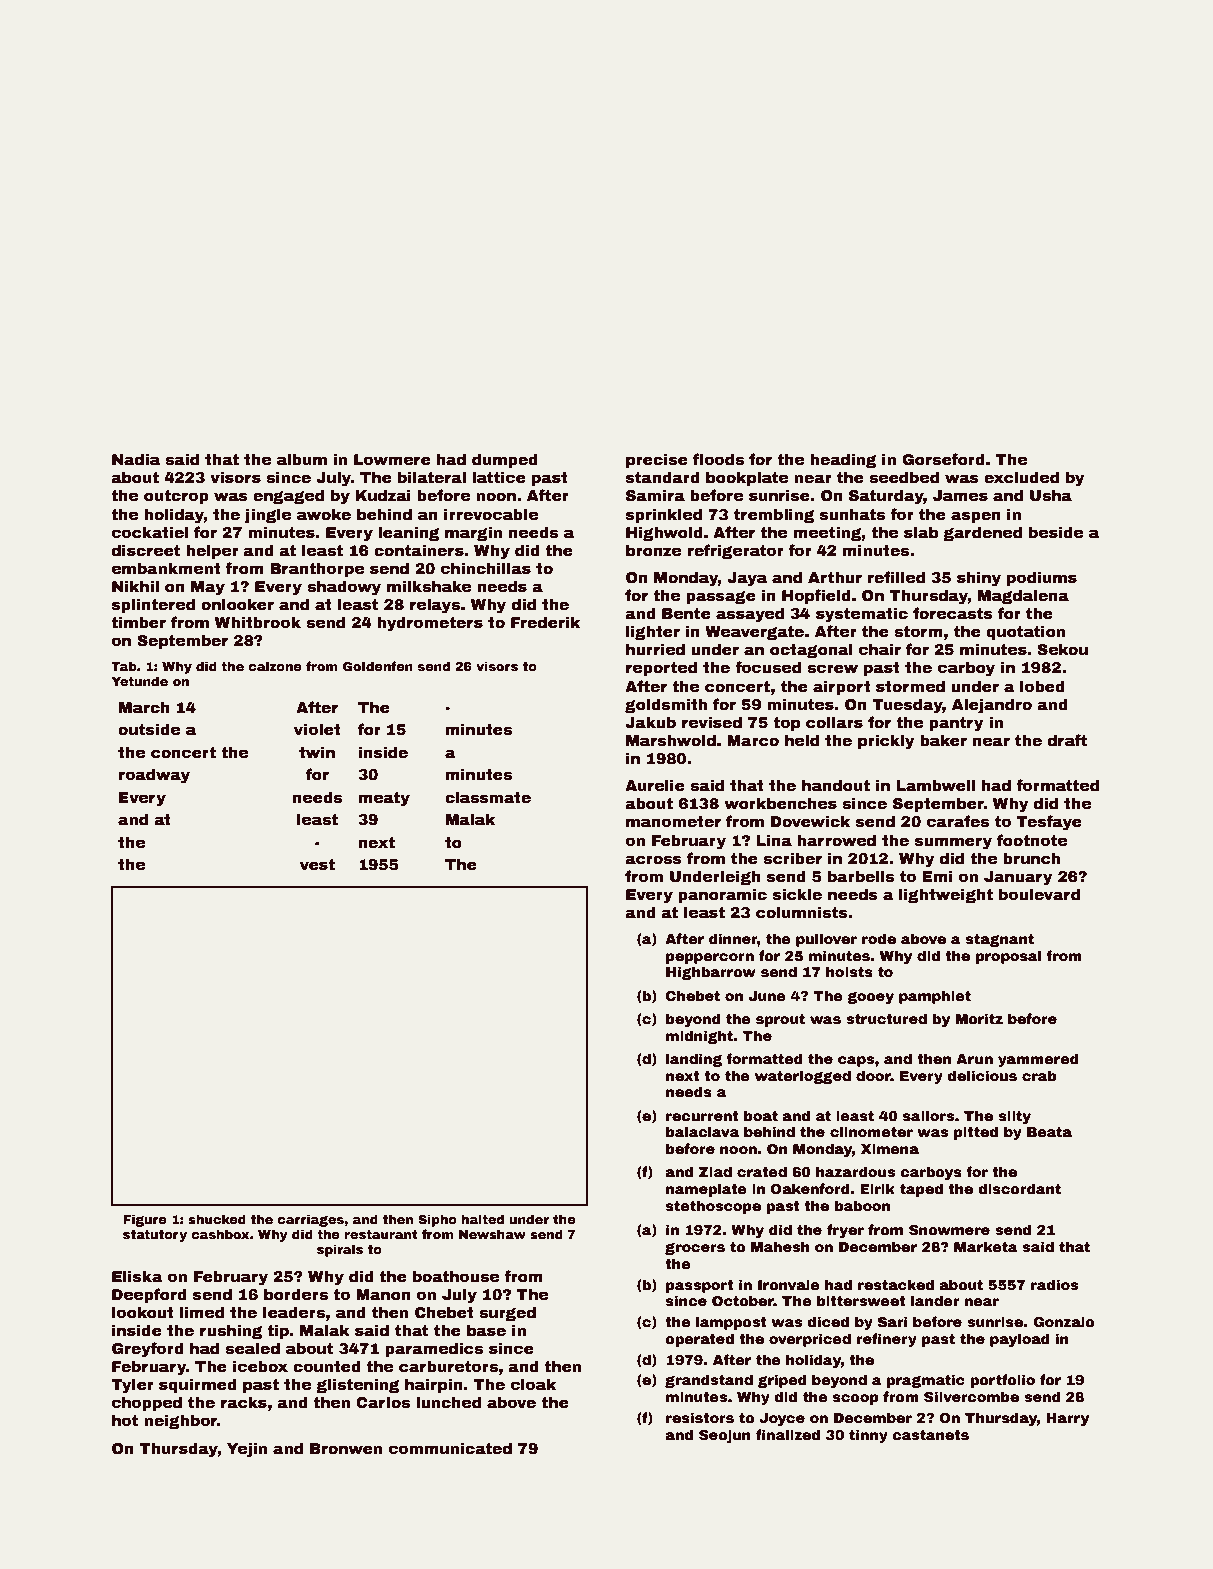 This page has height=1569, width=1213. Describe the element at coordinates (1008, 957) in the page. I see `proposal` at that location.
